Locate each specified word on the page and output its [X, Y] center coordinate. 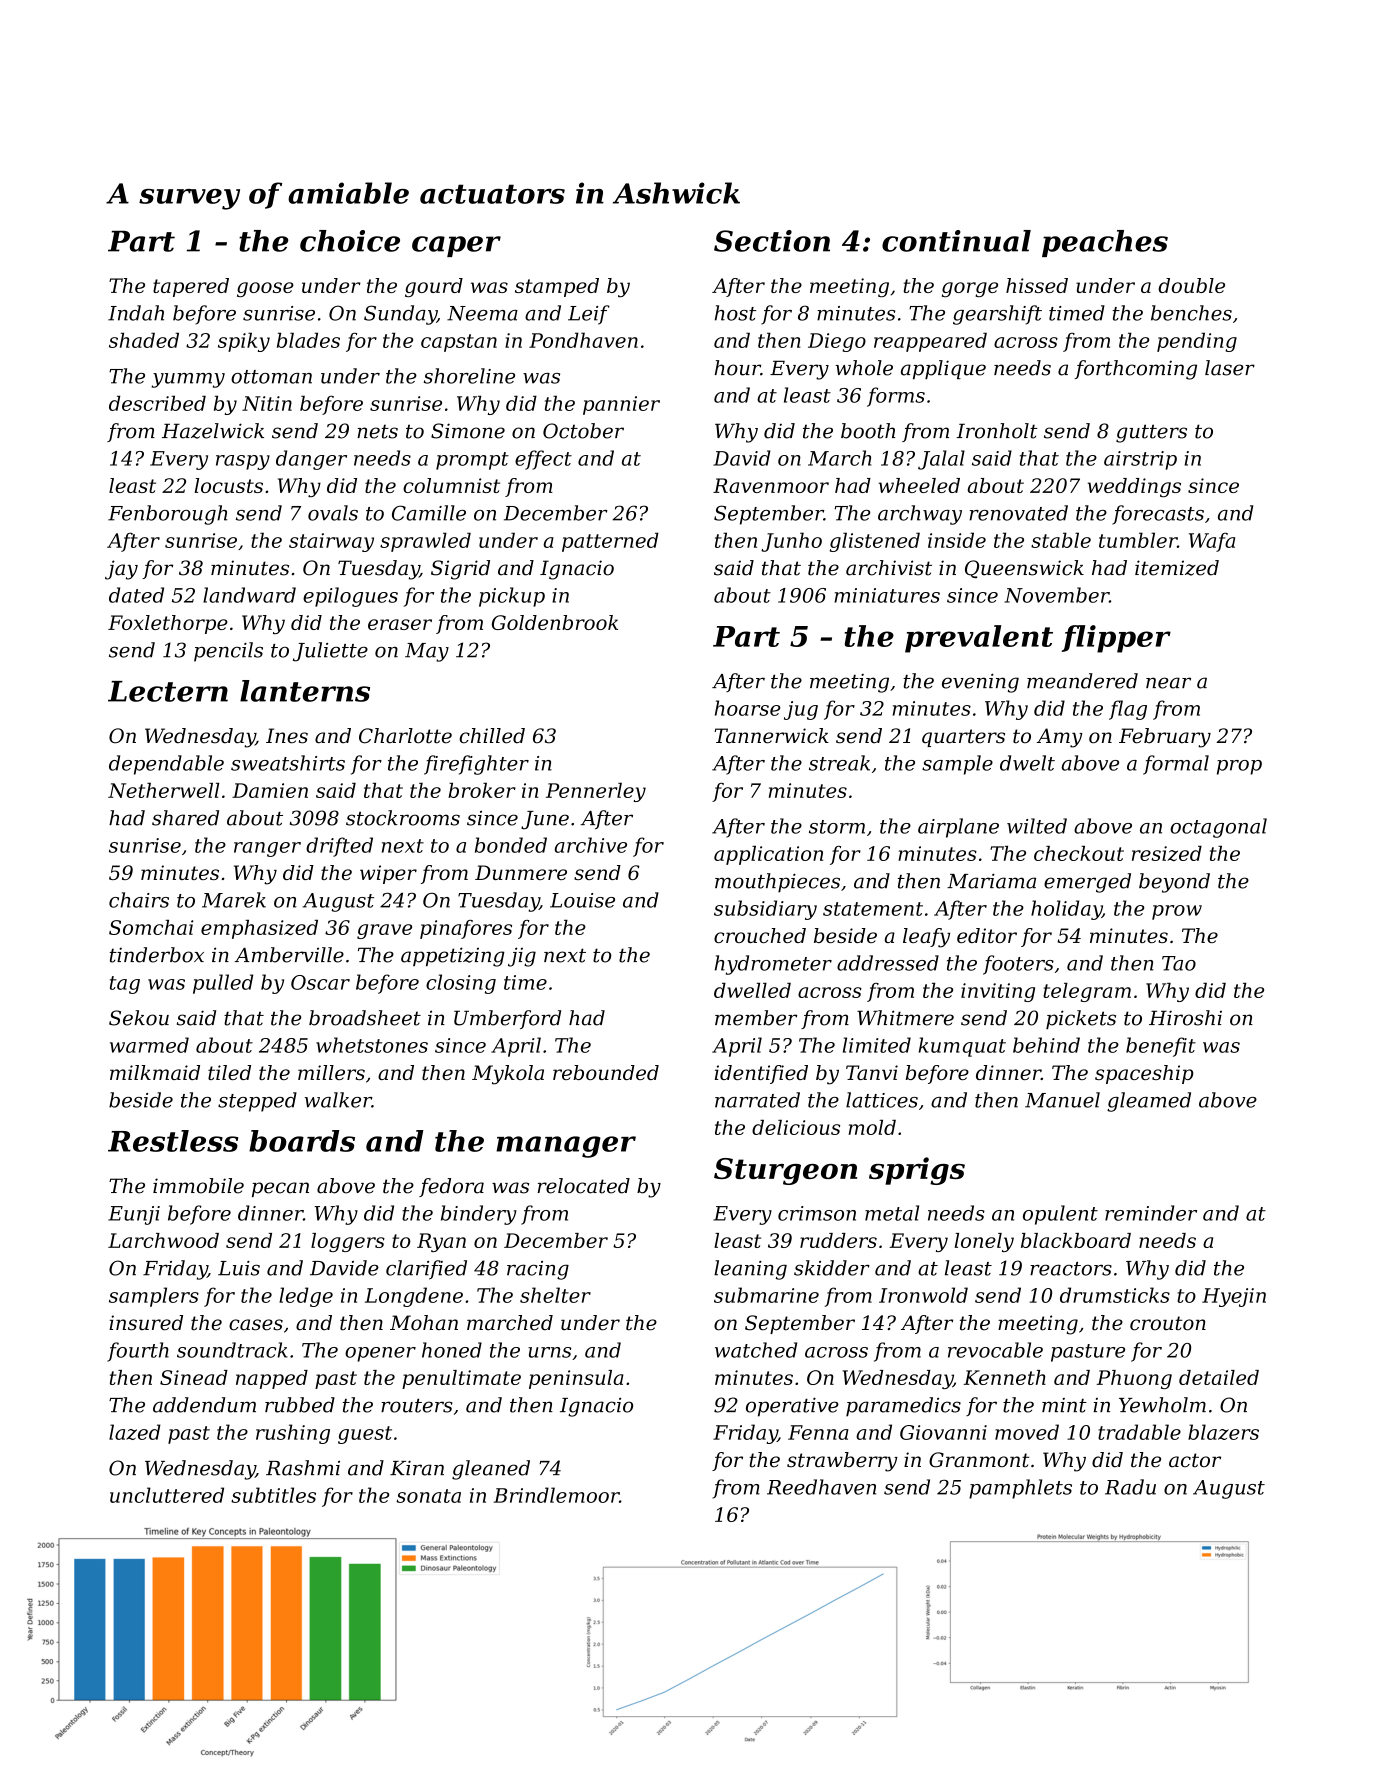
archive [590, 845]
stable [1061, 540]
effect [543, 460]
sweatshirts [288, 763]
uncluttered [167, 1495]
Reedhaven [821, 1487]
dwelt [1027, 763]
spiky [244, 342]
